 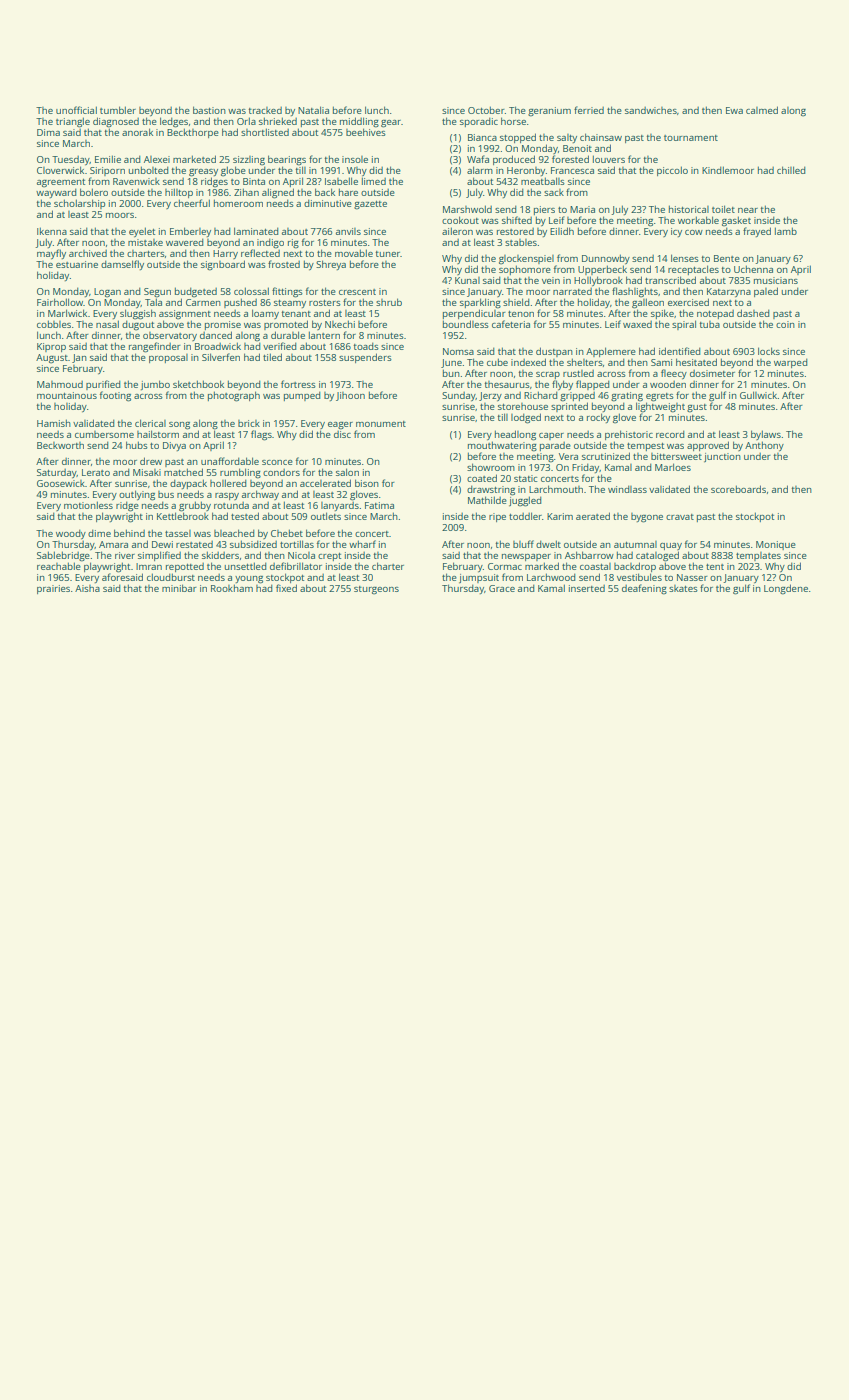 What do you see at coordinates (635, 292) in the page?
I see `flashlights` at bounding box center [635, 292].
